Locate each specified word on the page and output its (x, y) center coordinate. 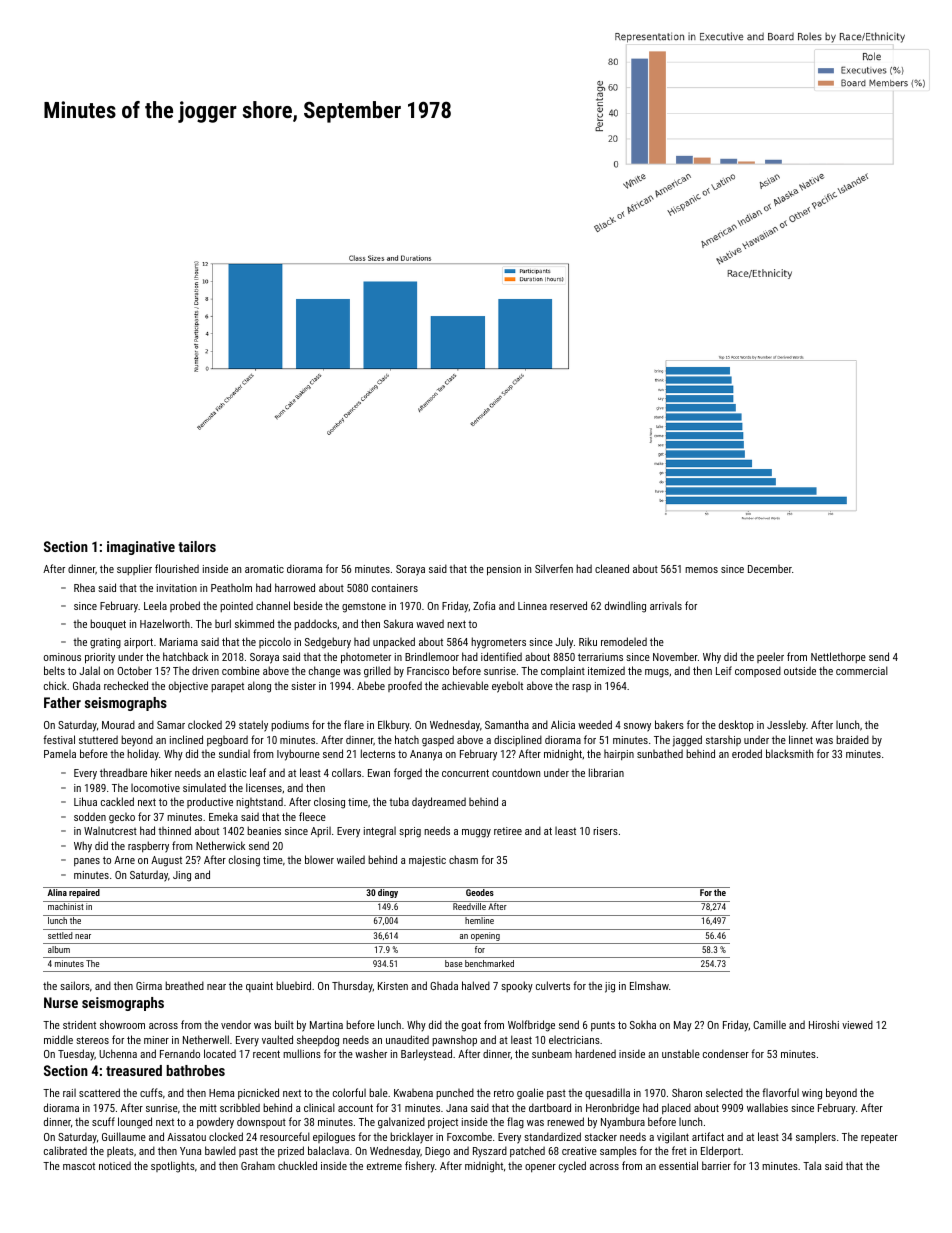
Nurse (61, 1002)
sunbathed (660, 753)
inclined (186, 739)
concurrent (465, 773)
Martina (326, 1025)
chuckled (297, 1165)
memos (701, 570)
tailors (197, 546)
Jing (182, 876)
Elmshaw (649, 985)
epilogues (334, 1138)
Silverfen (554, 568)
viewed (857, 1024)
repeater (879, 1139)
